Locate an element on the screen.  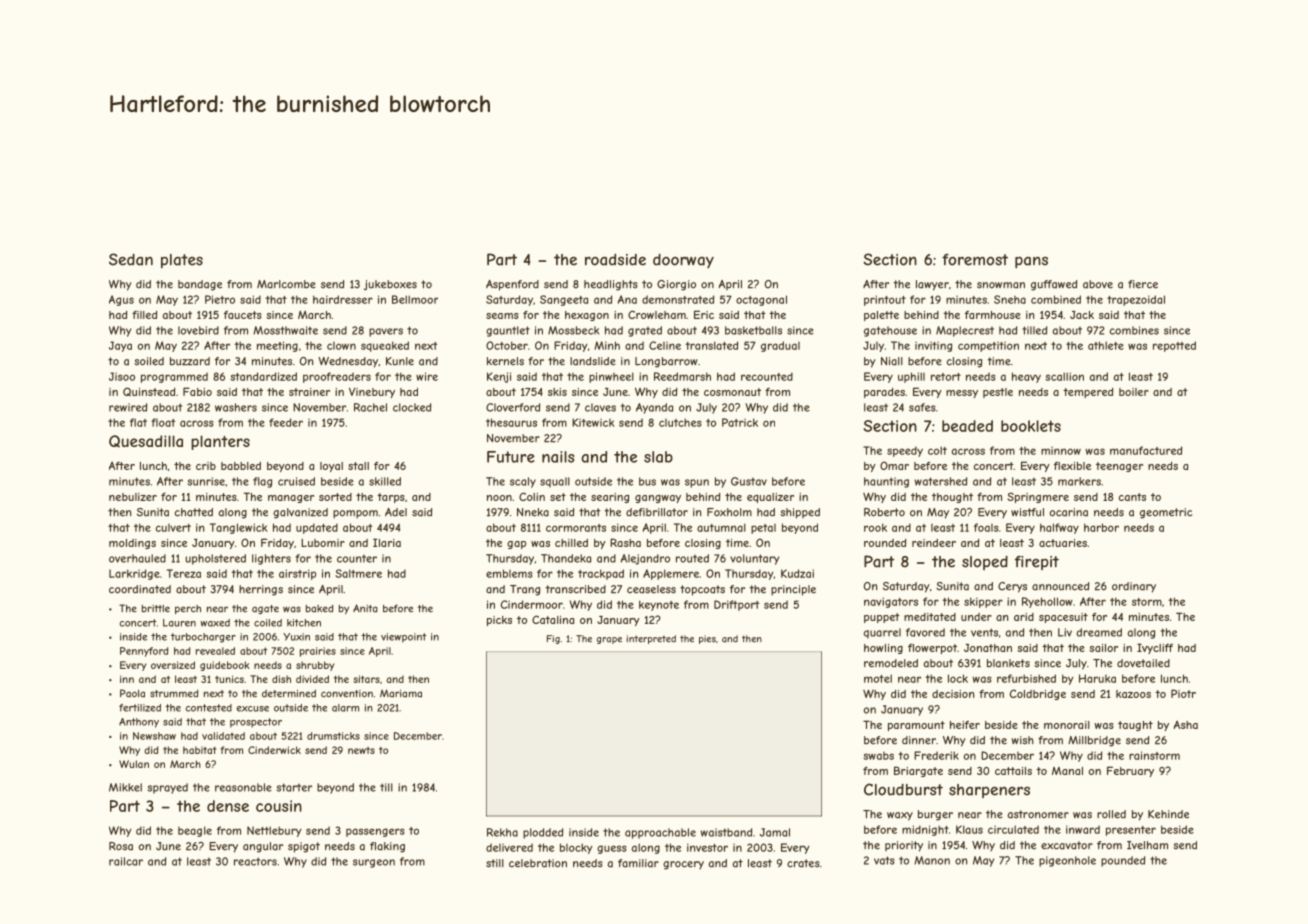
Frederik is located at coordinates (936, 755).
